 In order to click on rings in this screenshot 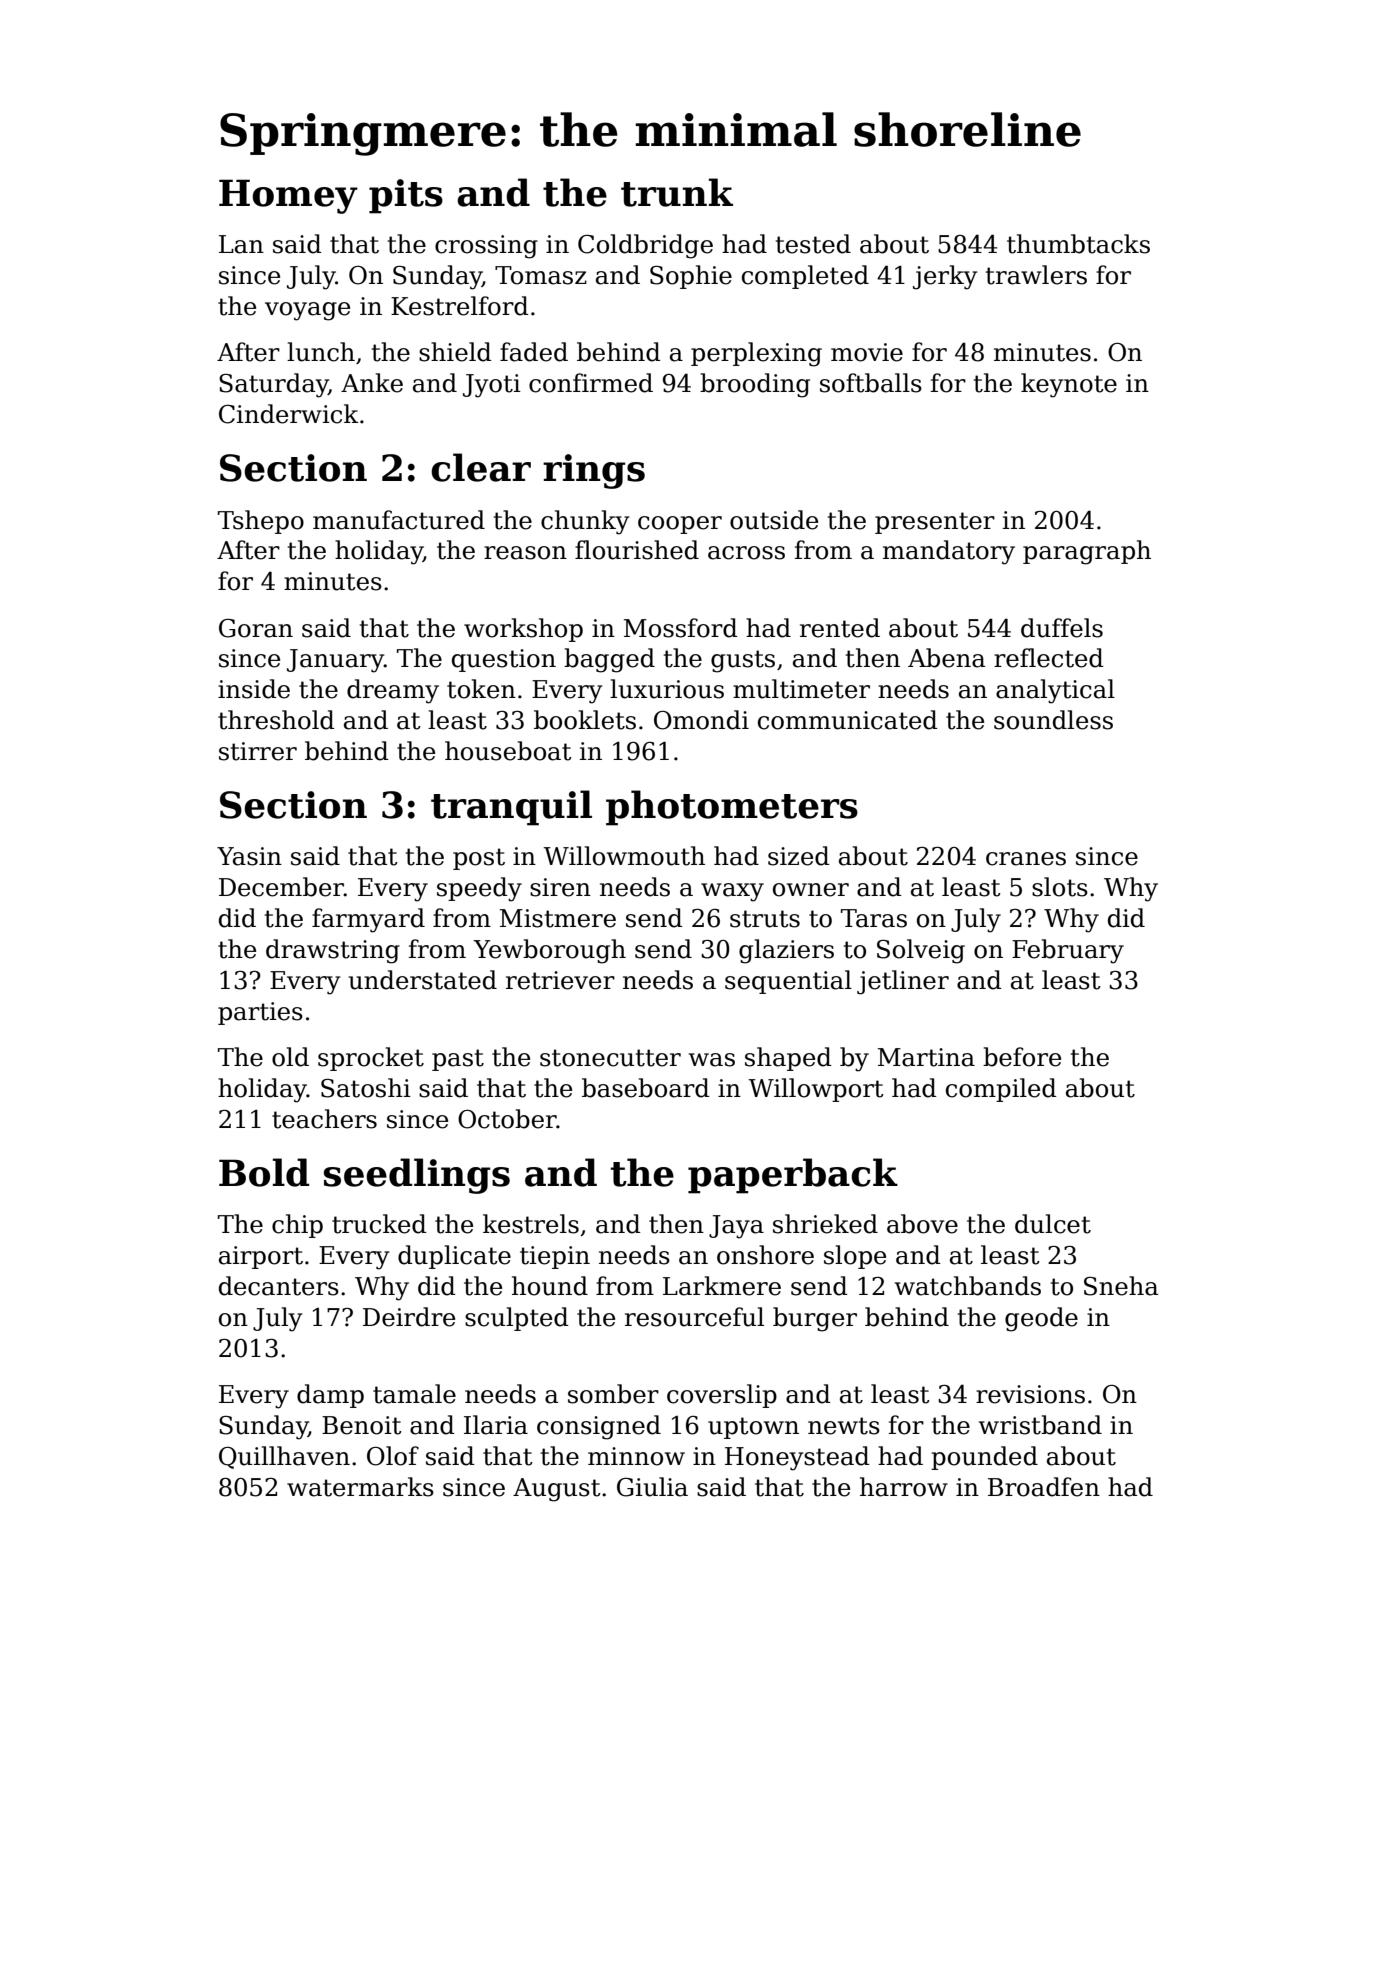, I will do `click(594, 471)`.
